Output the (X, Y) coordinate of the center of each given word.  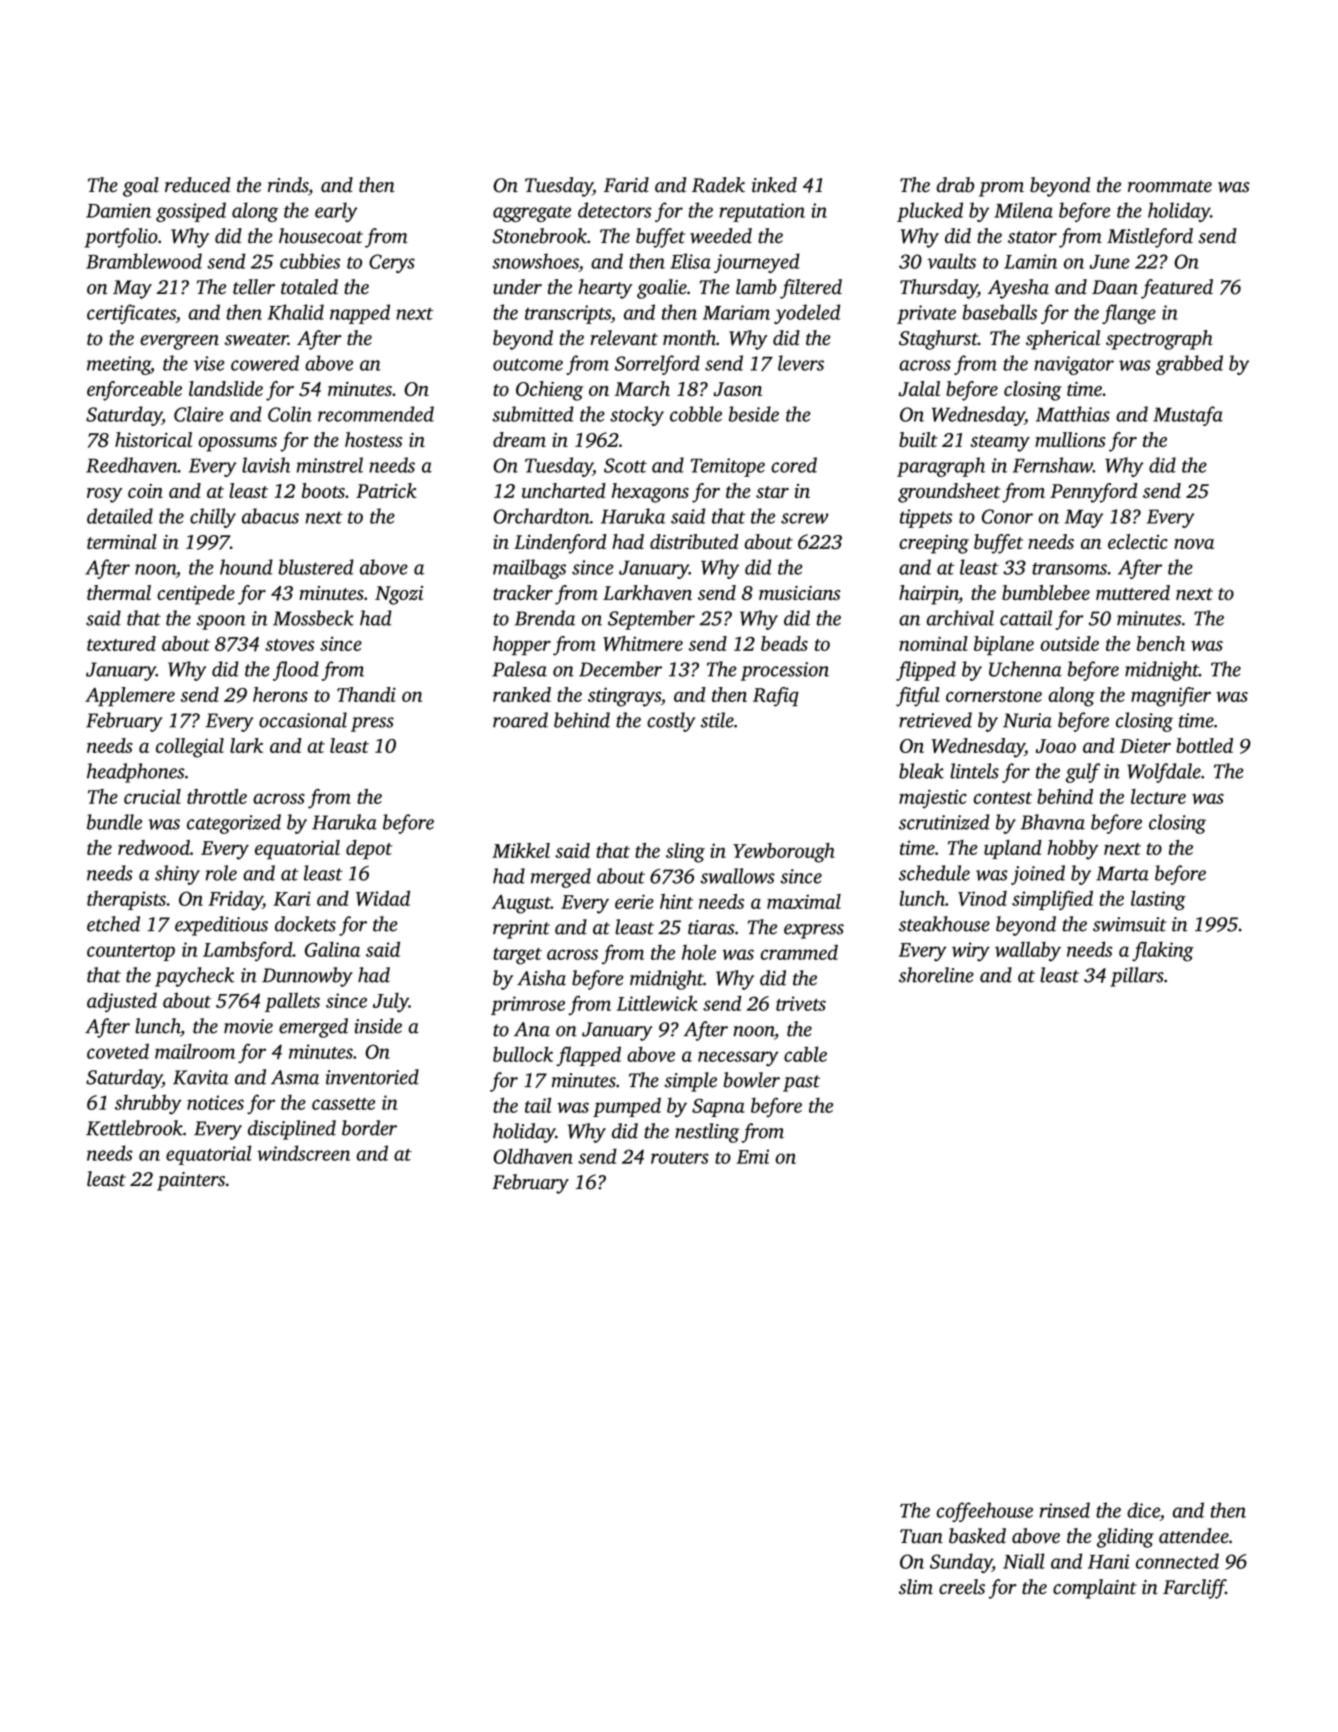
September (651, 620)
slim (916, 1587)
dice (1143, 1510)
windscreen (303, 1153)
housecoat (321, 236)
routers (680, 1158)
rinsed (1065, 1510)
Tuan (921, 1536)
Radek (718, 185)
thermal (119, 592)
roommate (1170, 186)
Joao (1056, 746)
